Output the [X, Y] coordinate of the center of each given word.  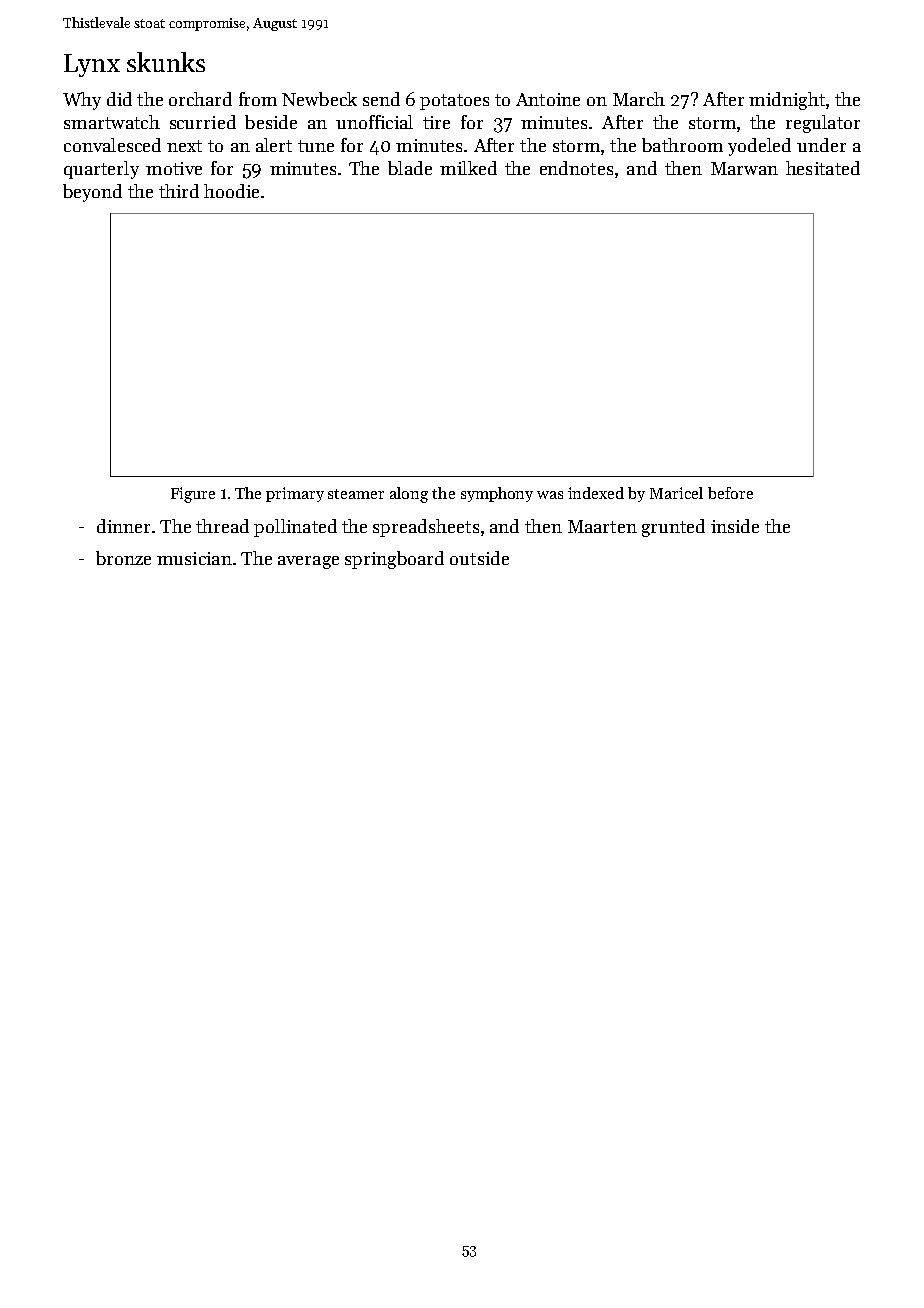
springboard [394, 560]
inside [735, 526]
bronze [123, 558]
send [381, 99]
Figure [193, 495]
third [179, 191]
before [730, 493]
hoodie [231, 191]
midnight [787, 101]
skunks [166, 62]
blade [410, 168]
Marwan [744, 168]
